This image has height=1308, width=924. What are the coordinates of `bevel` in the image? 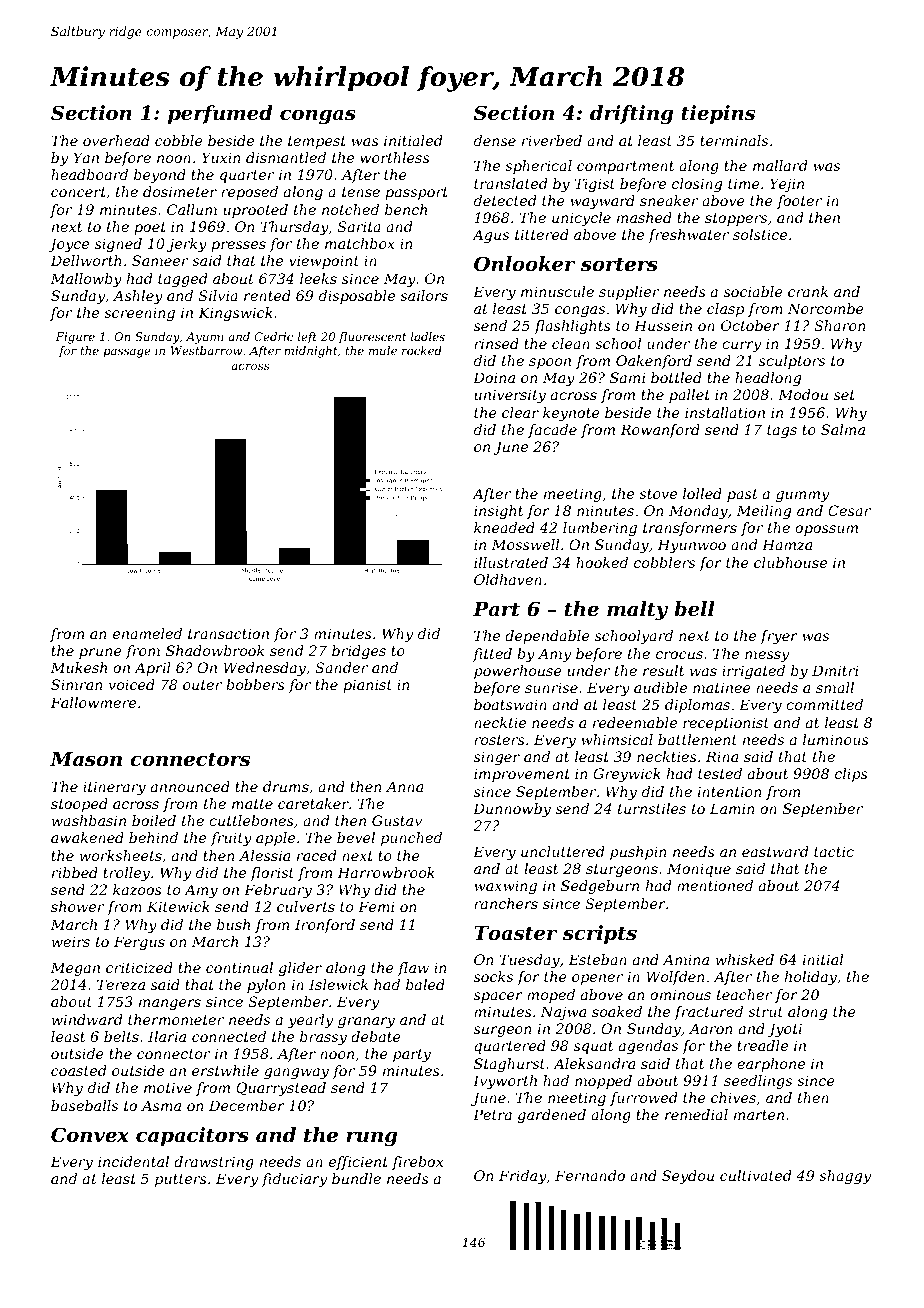 It's located at (356, 837).
